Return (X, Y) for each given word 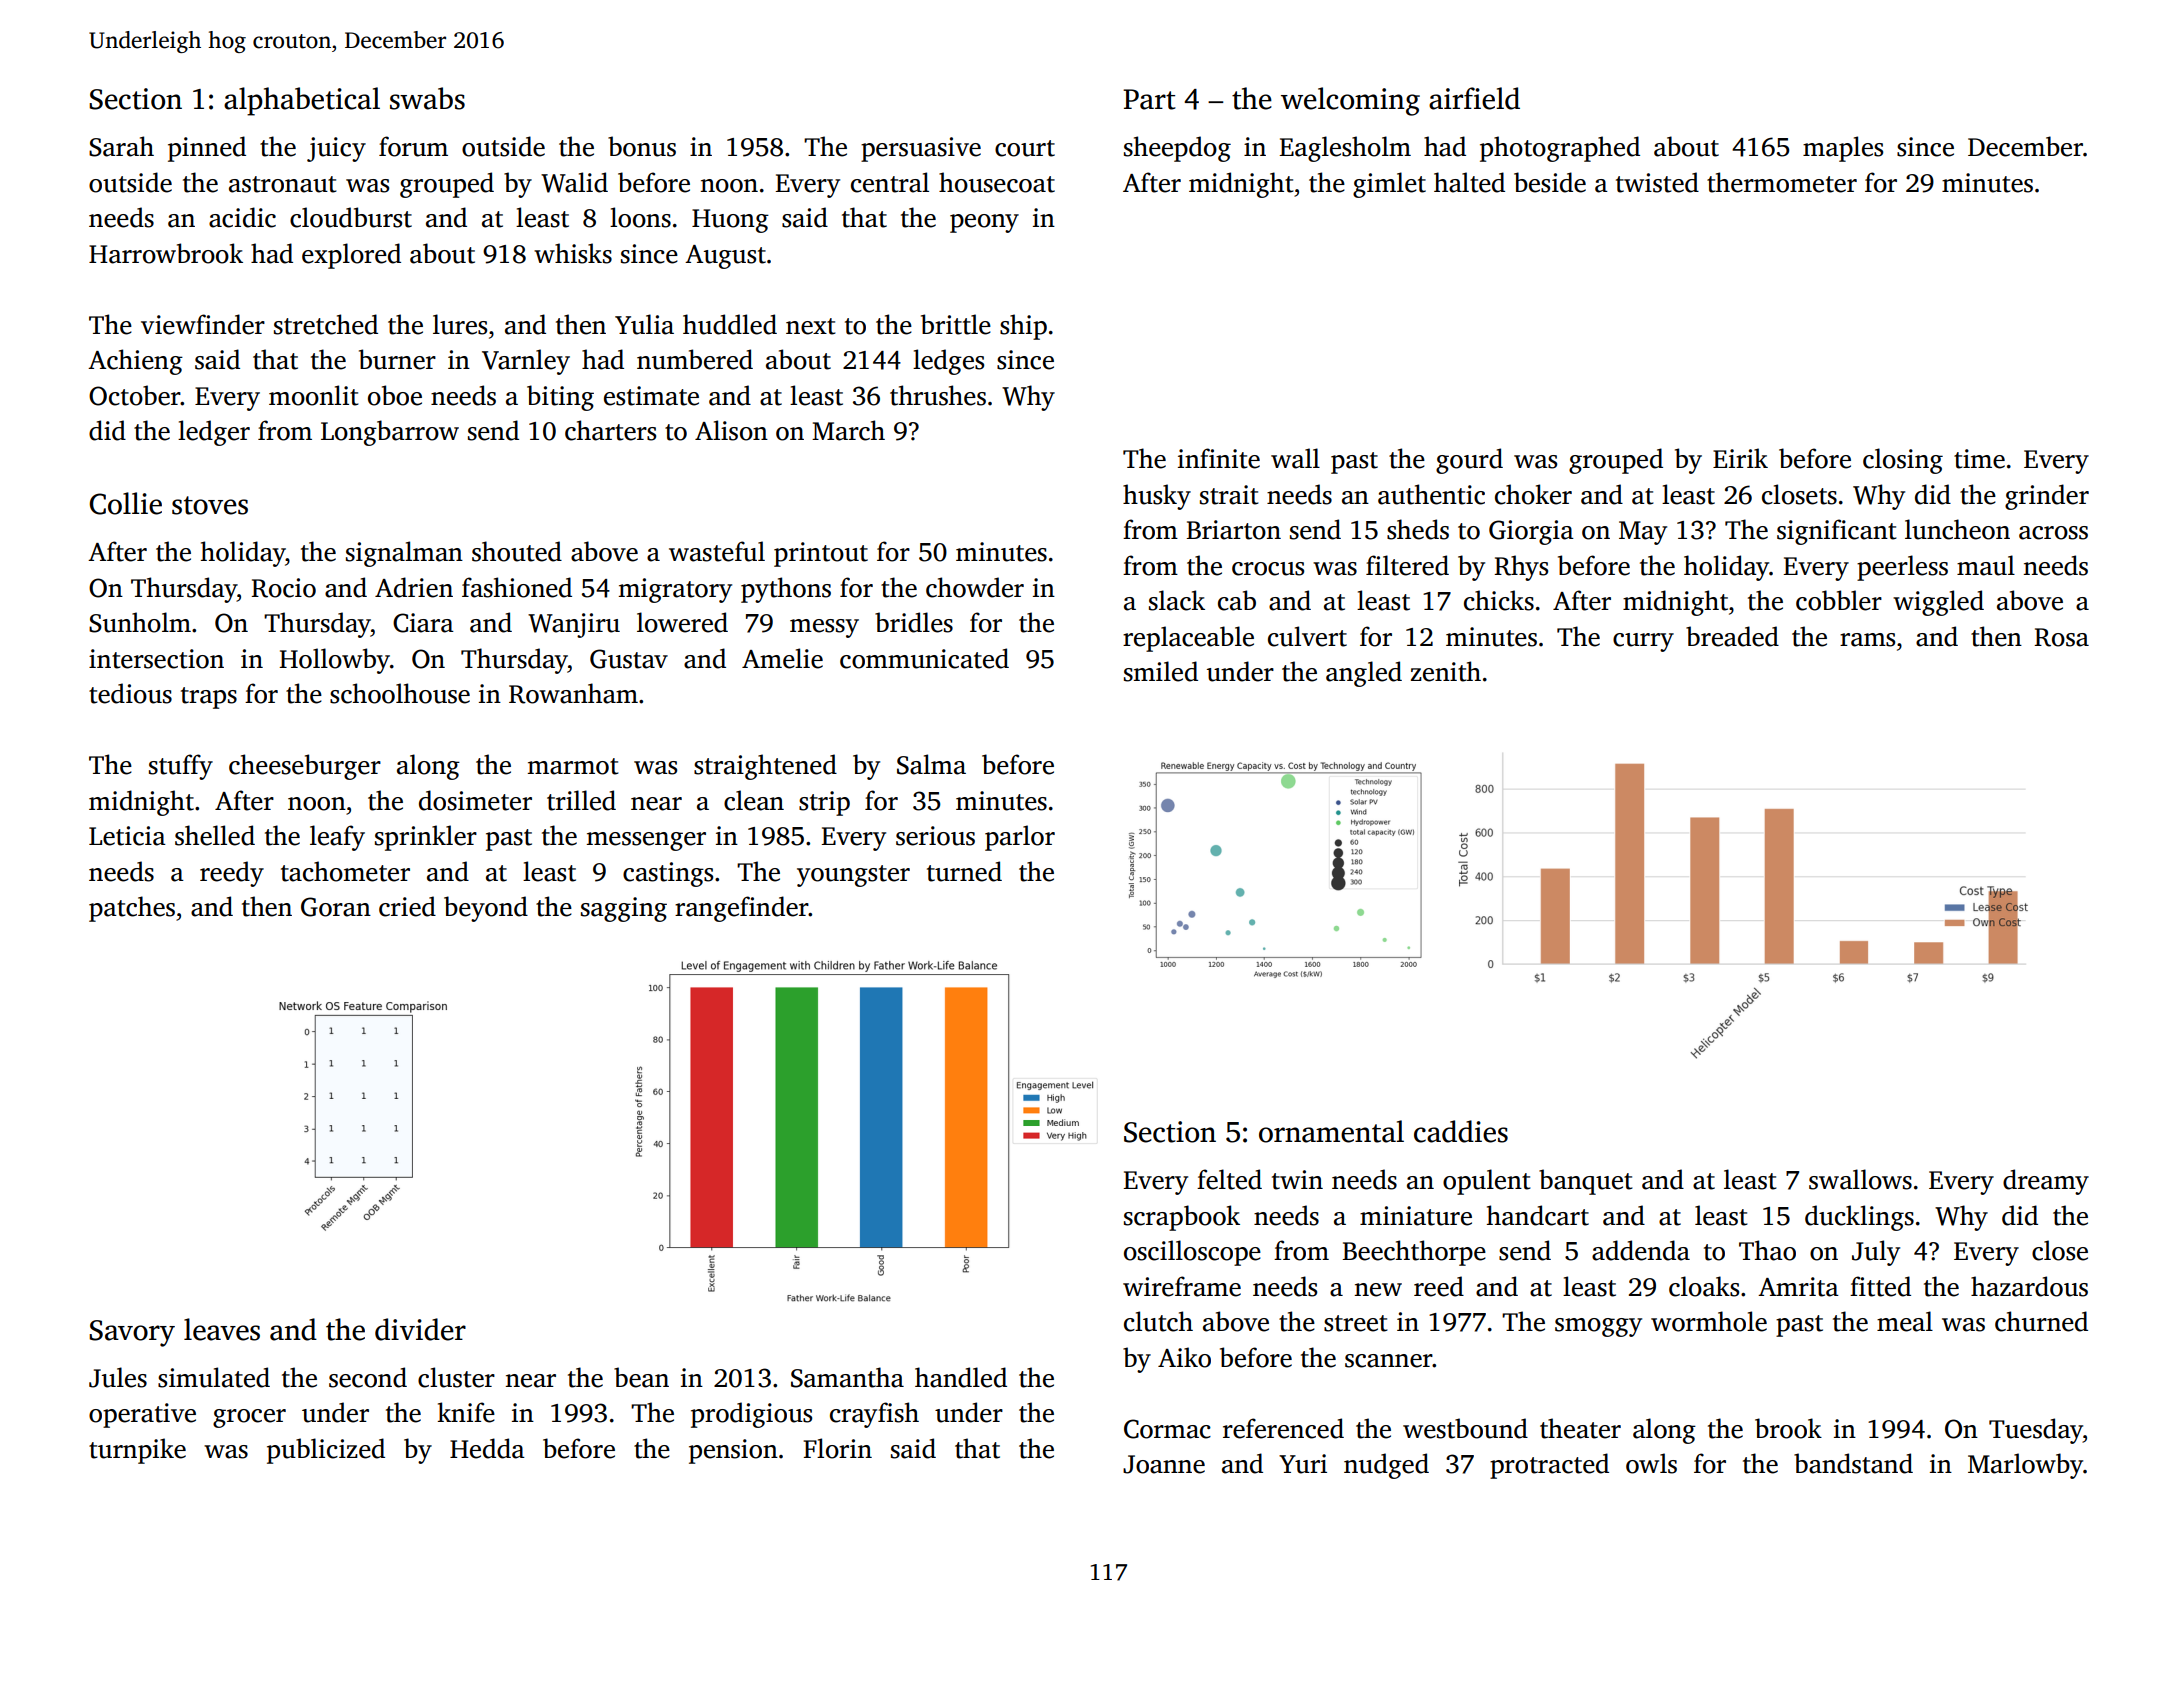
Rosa (2062, 637)
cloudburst (351, 217)
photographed (1560, 149)
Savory (132, 1333)
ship (1023, 327)
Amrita (1798, 1287)
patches (132, 909)
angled (1364, 674)
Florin (837, 1448)
